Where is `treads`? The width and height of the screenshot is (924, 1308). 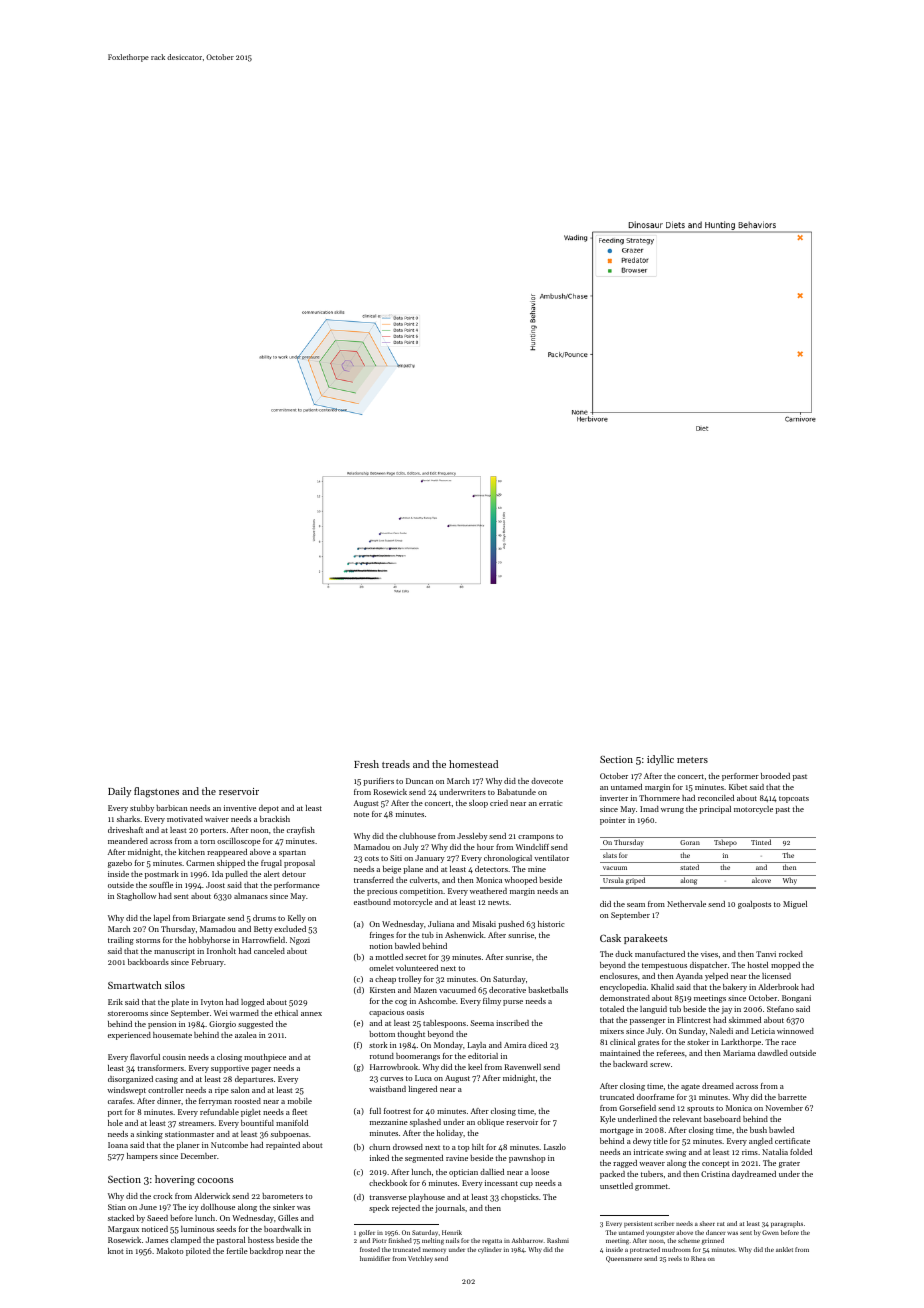 treads is located at coordinates (396, 764).
